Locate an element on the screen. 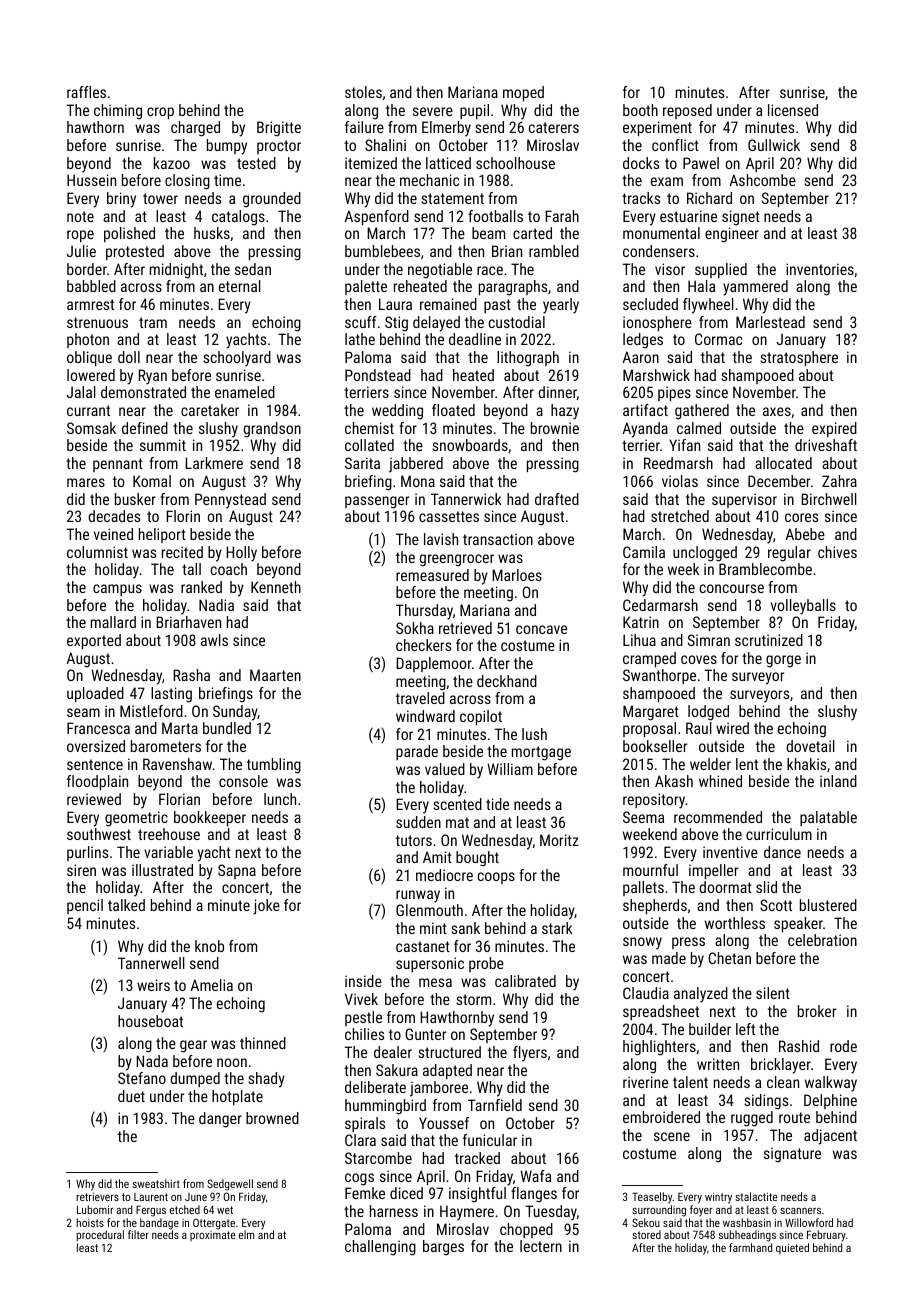 The image size is (924, 1308). rode is located at coordinates (843, 1046).
